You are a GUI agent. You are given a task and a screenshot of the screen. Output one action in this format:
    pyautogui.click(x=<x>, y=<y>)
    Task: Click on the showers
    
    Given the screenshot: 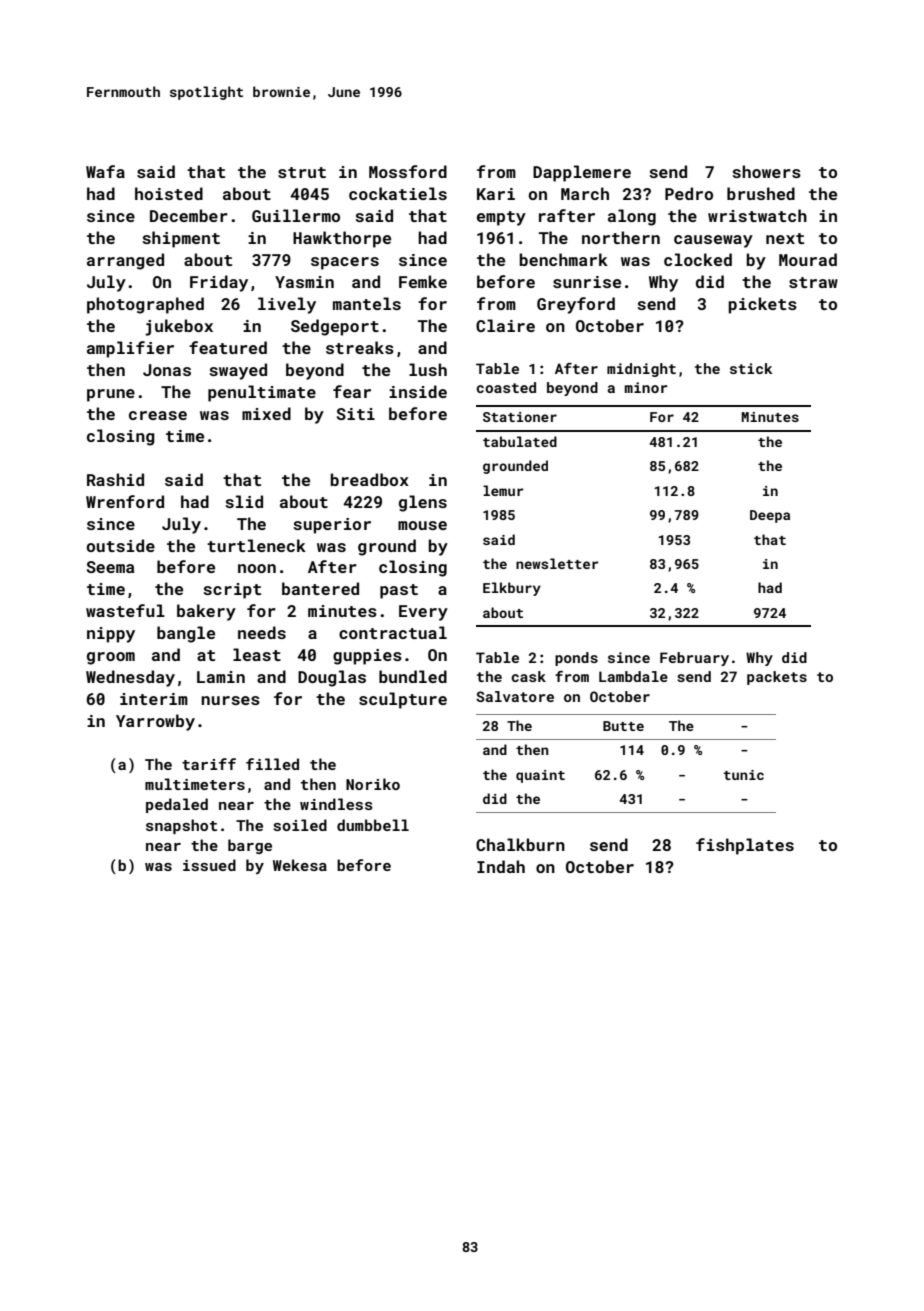 What is the action you would take?
    pyautogui.click(x=766, y=171)
